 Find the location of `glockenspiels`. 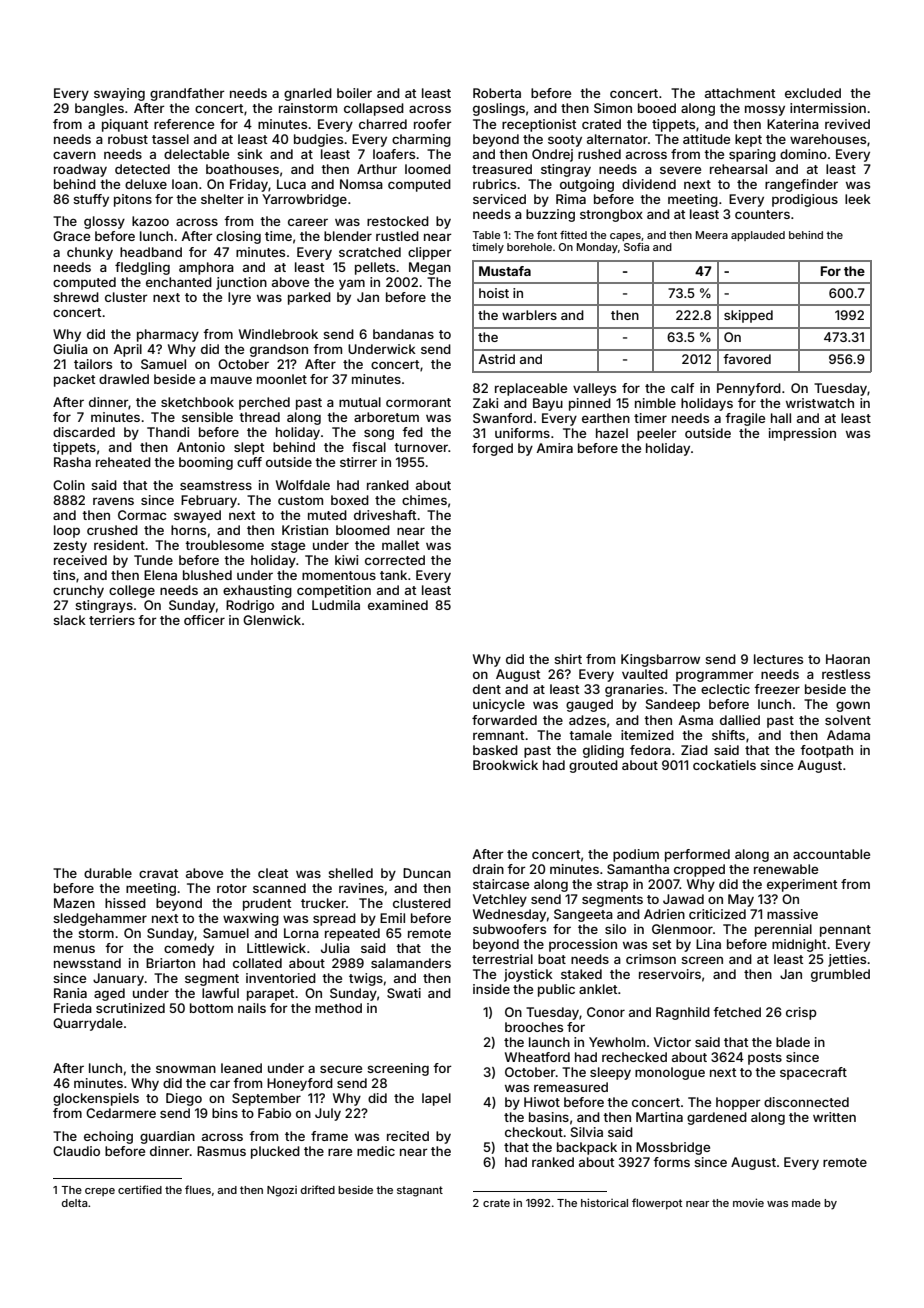

glockenspiels is located at coordinates (96, 1099).
